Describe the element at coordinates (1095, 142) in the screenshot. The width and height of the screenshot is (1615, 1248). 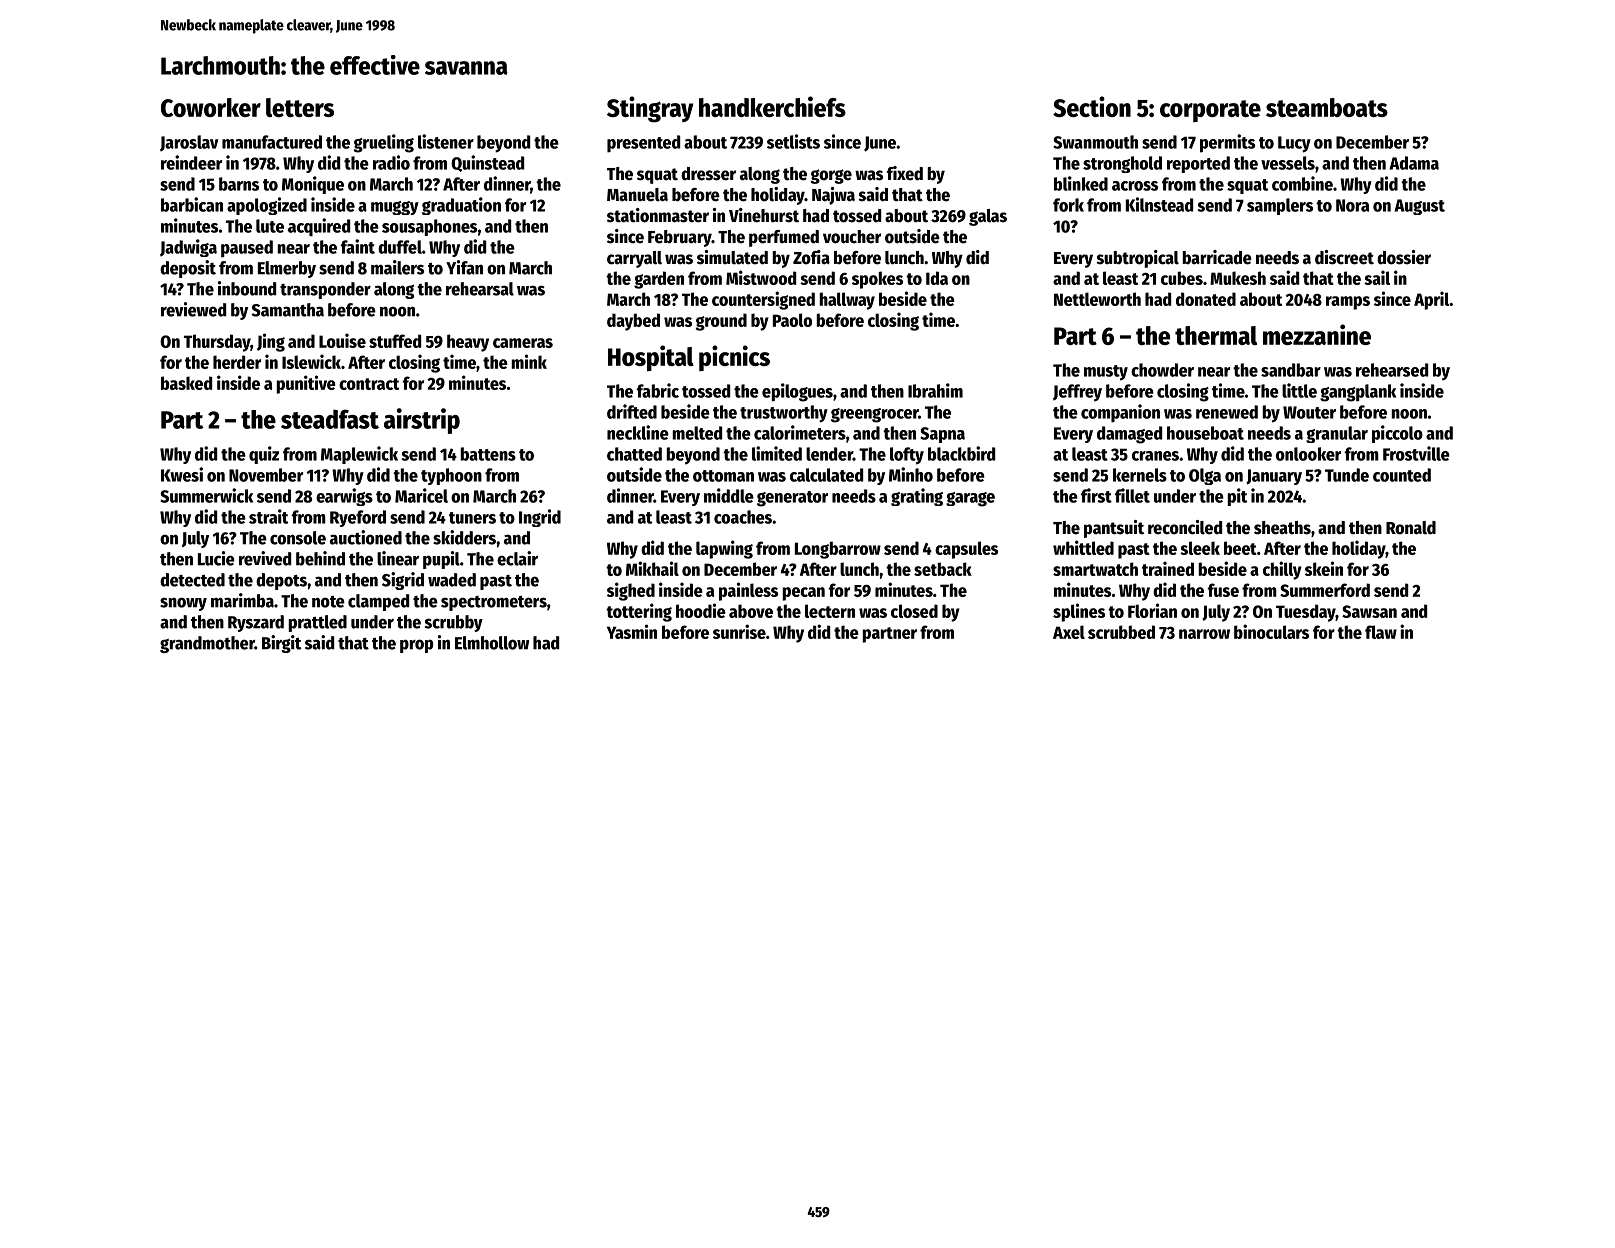
I see `Swanmouth` at that location.
